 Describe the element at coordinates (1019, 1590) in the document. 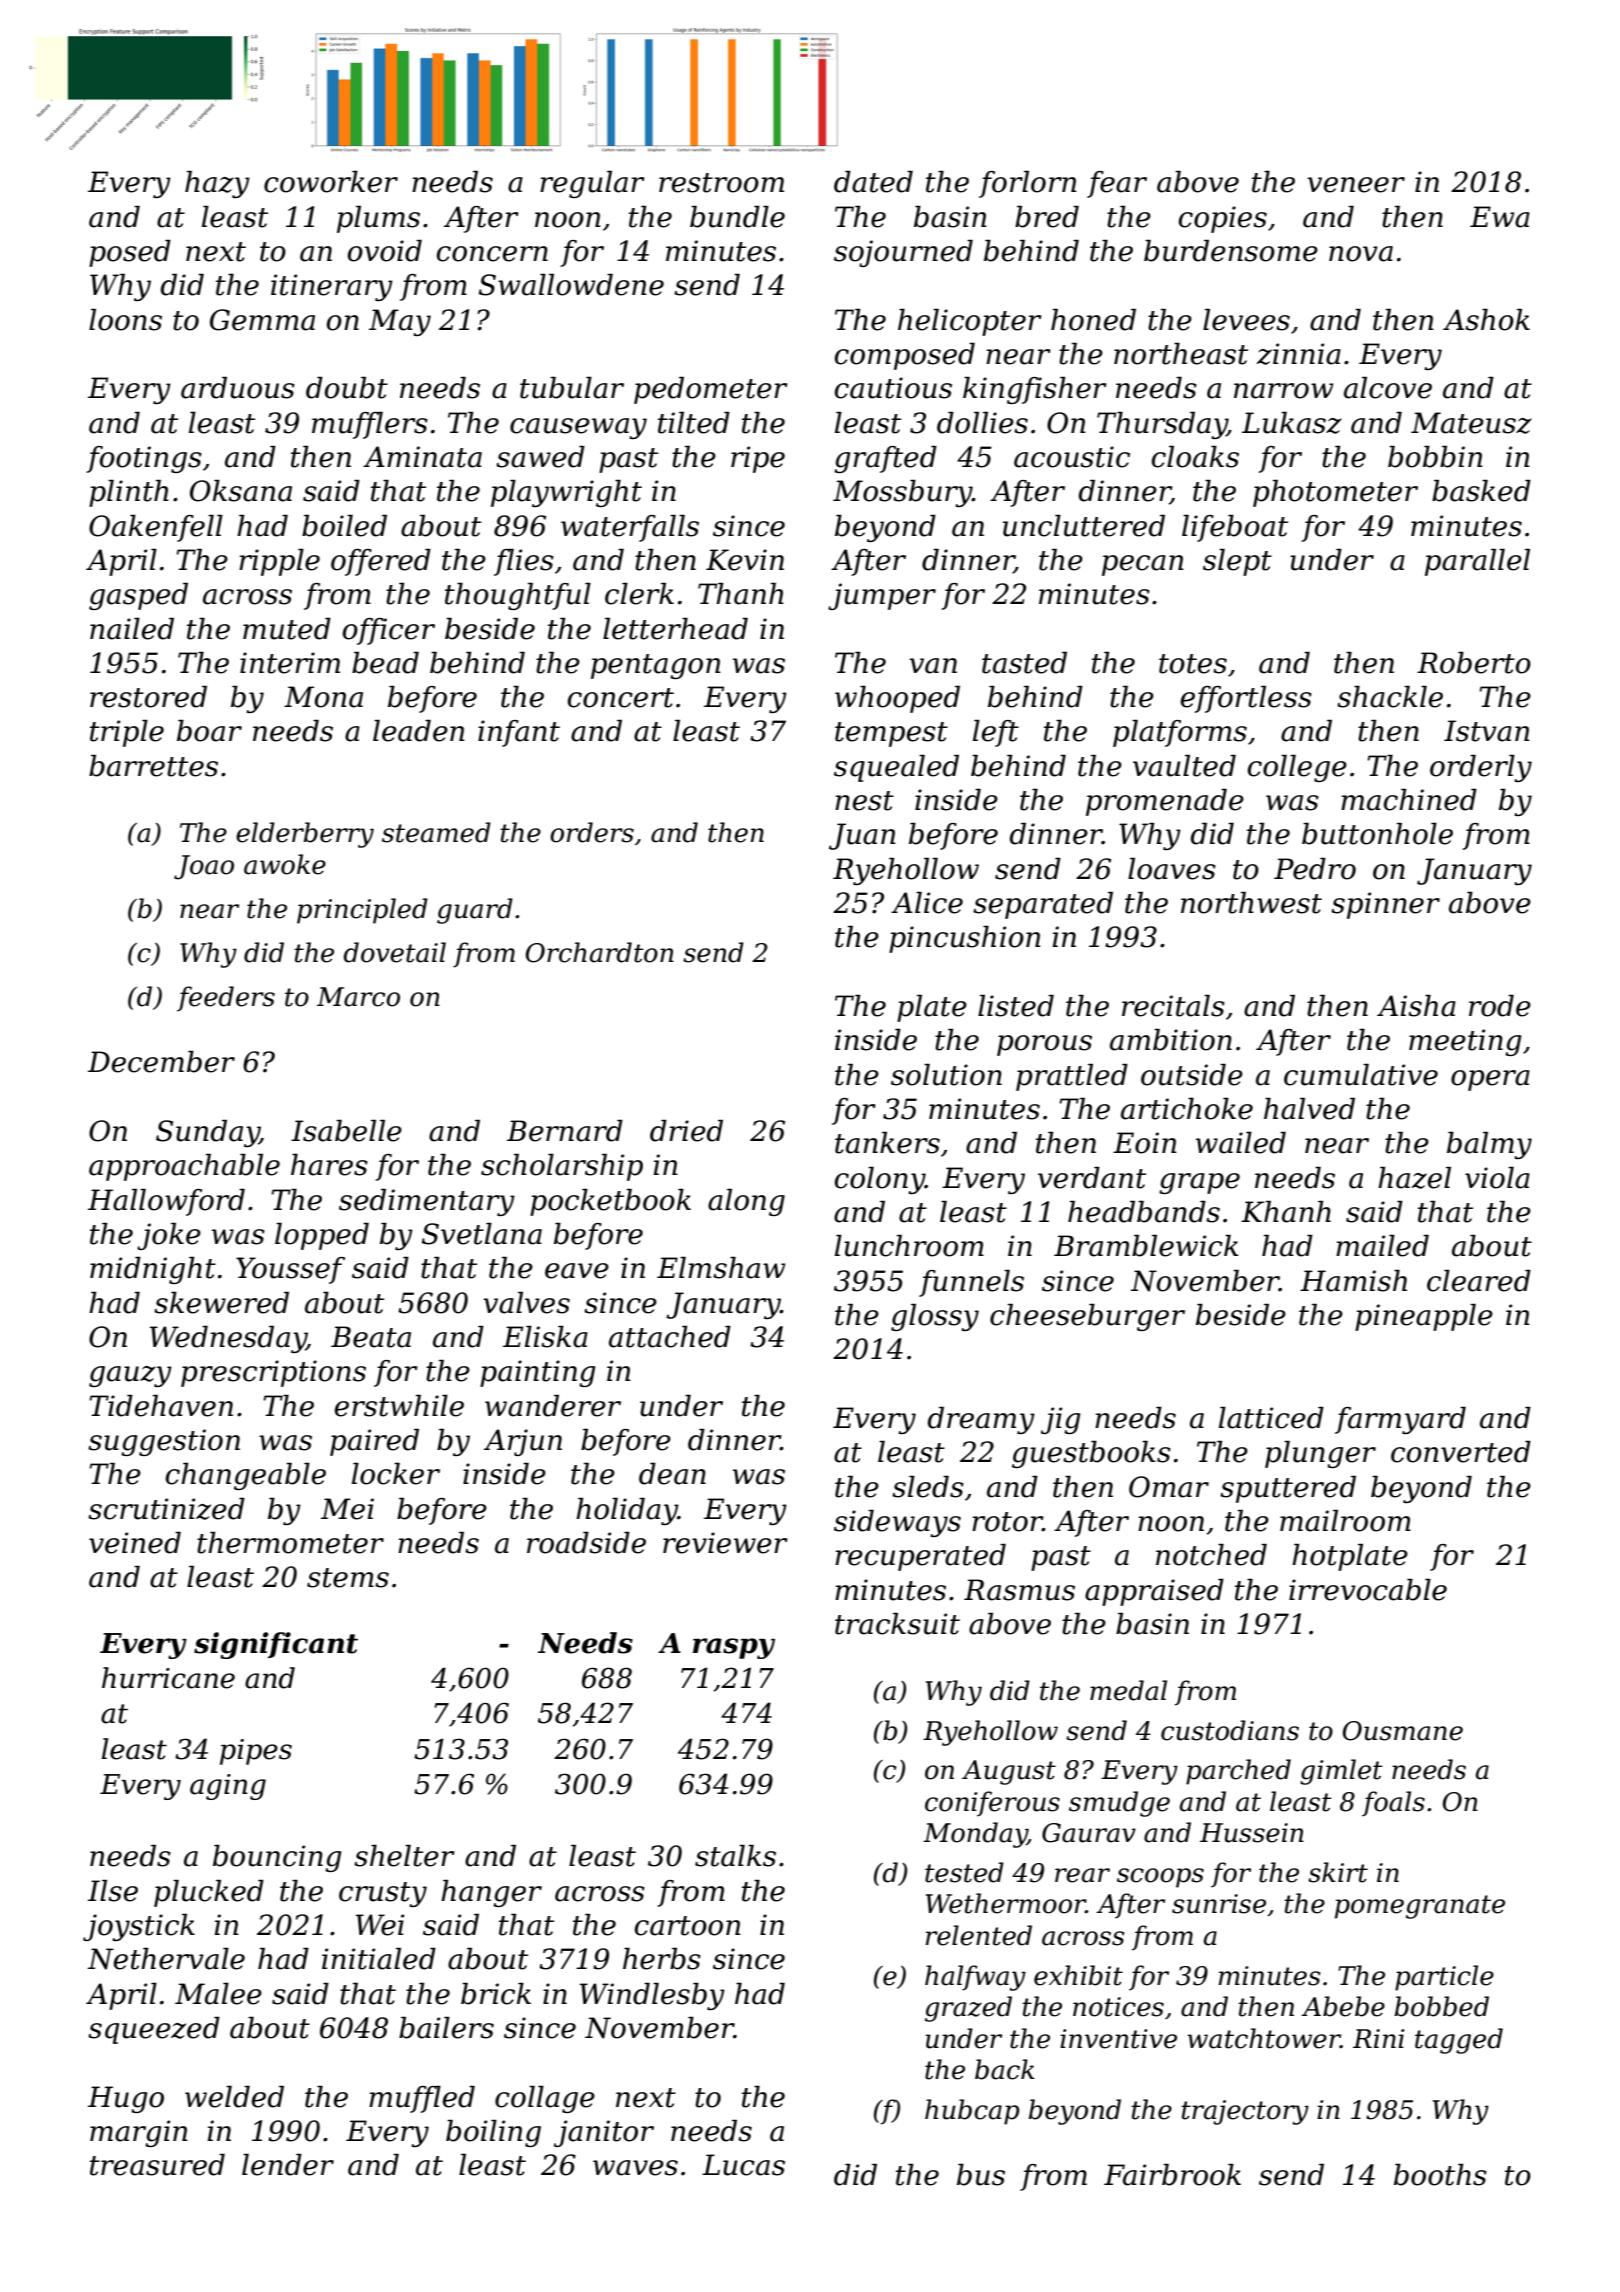

I see `Rasmus` at that location.
